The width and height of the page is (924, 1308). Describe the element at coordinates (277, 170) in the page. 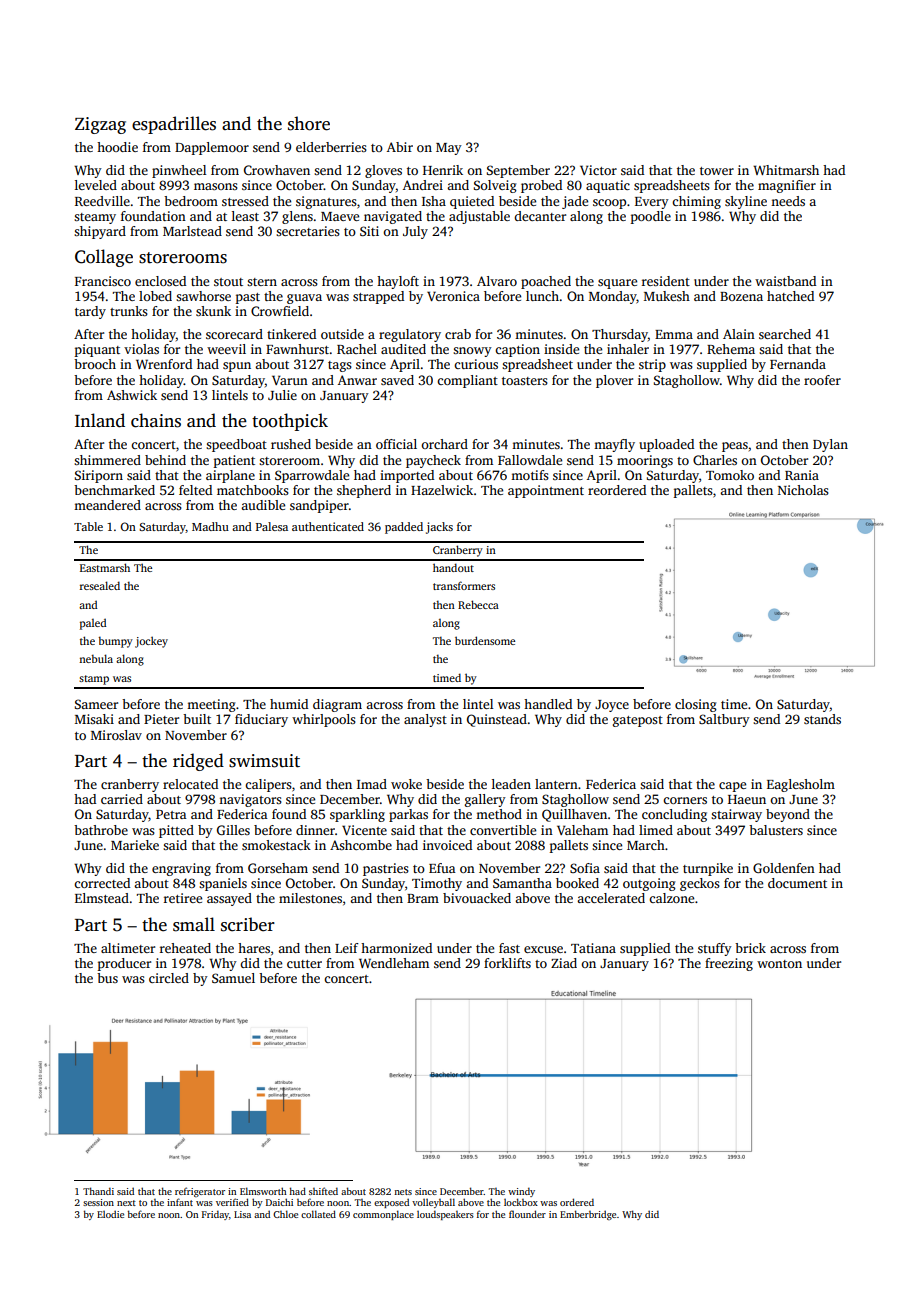

I see `Crowhaven` at that location.
